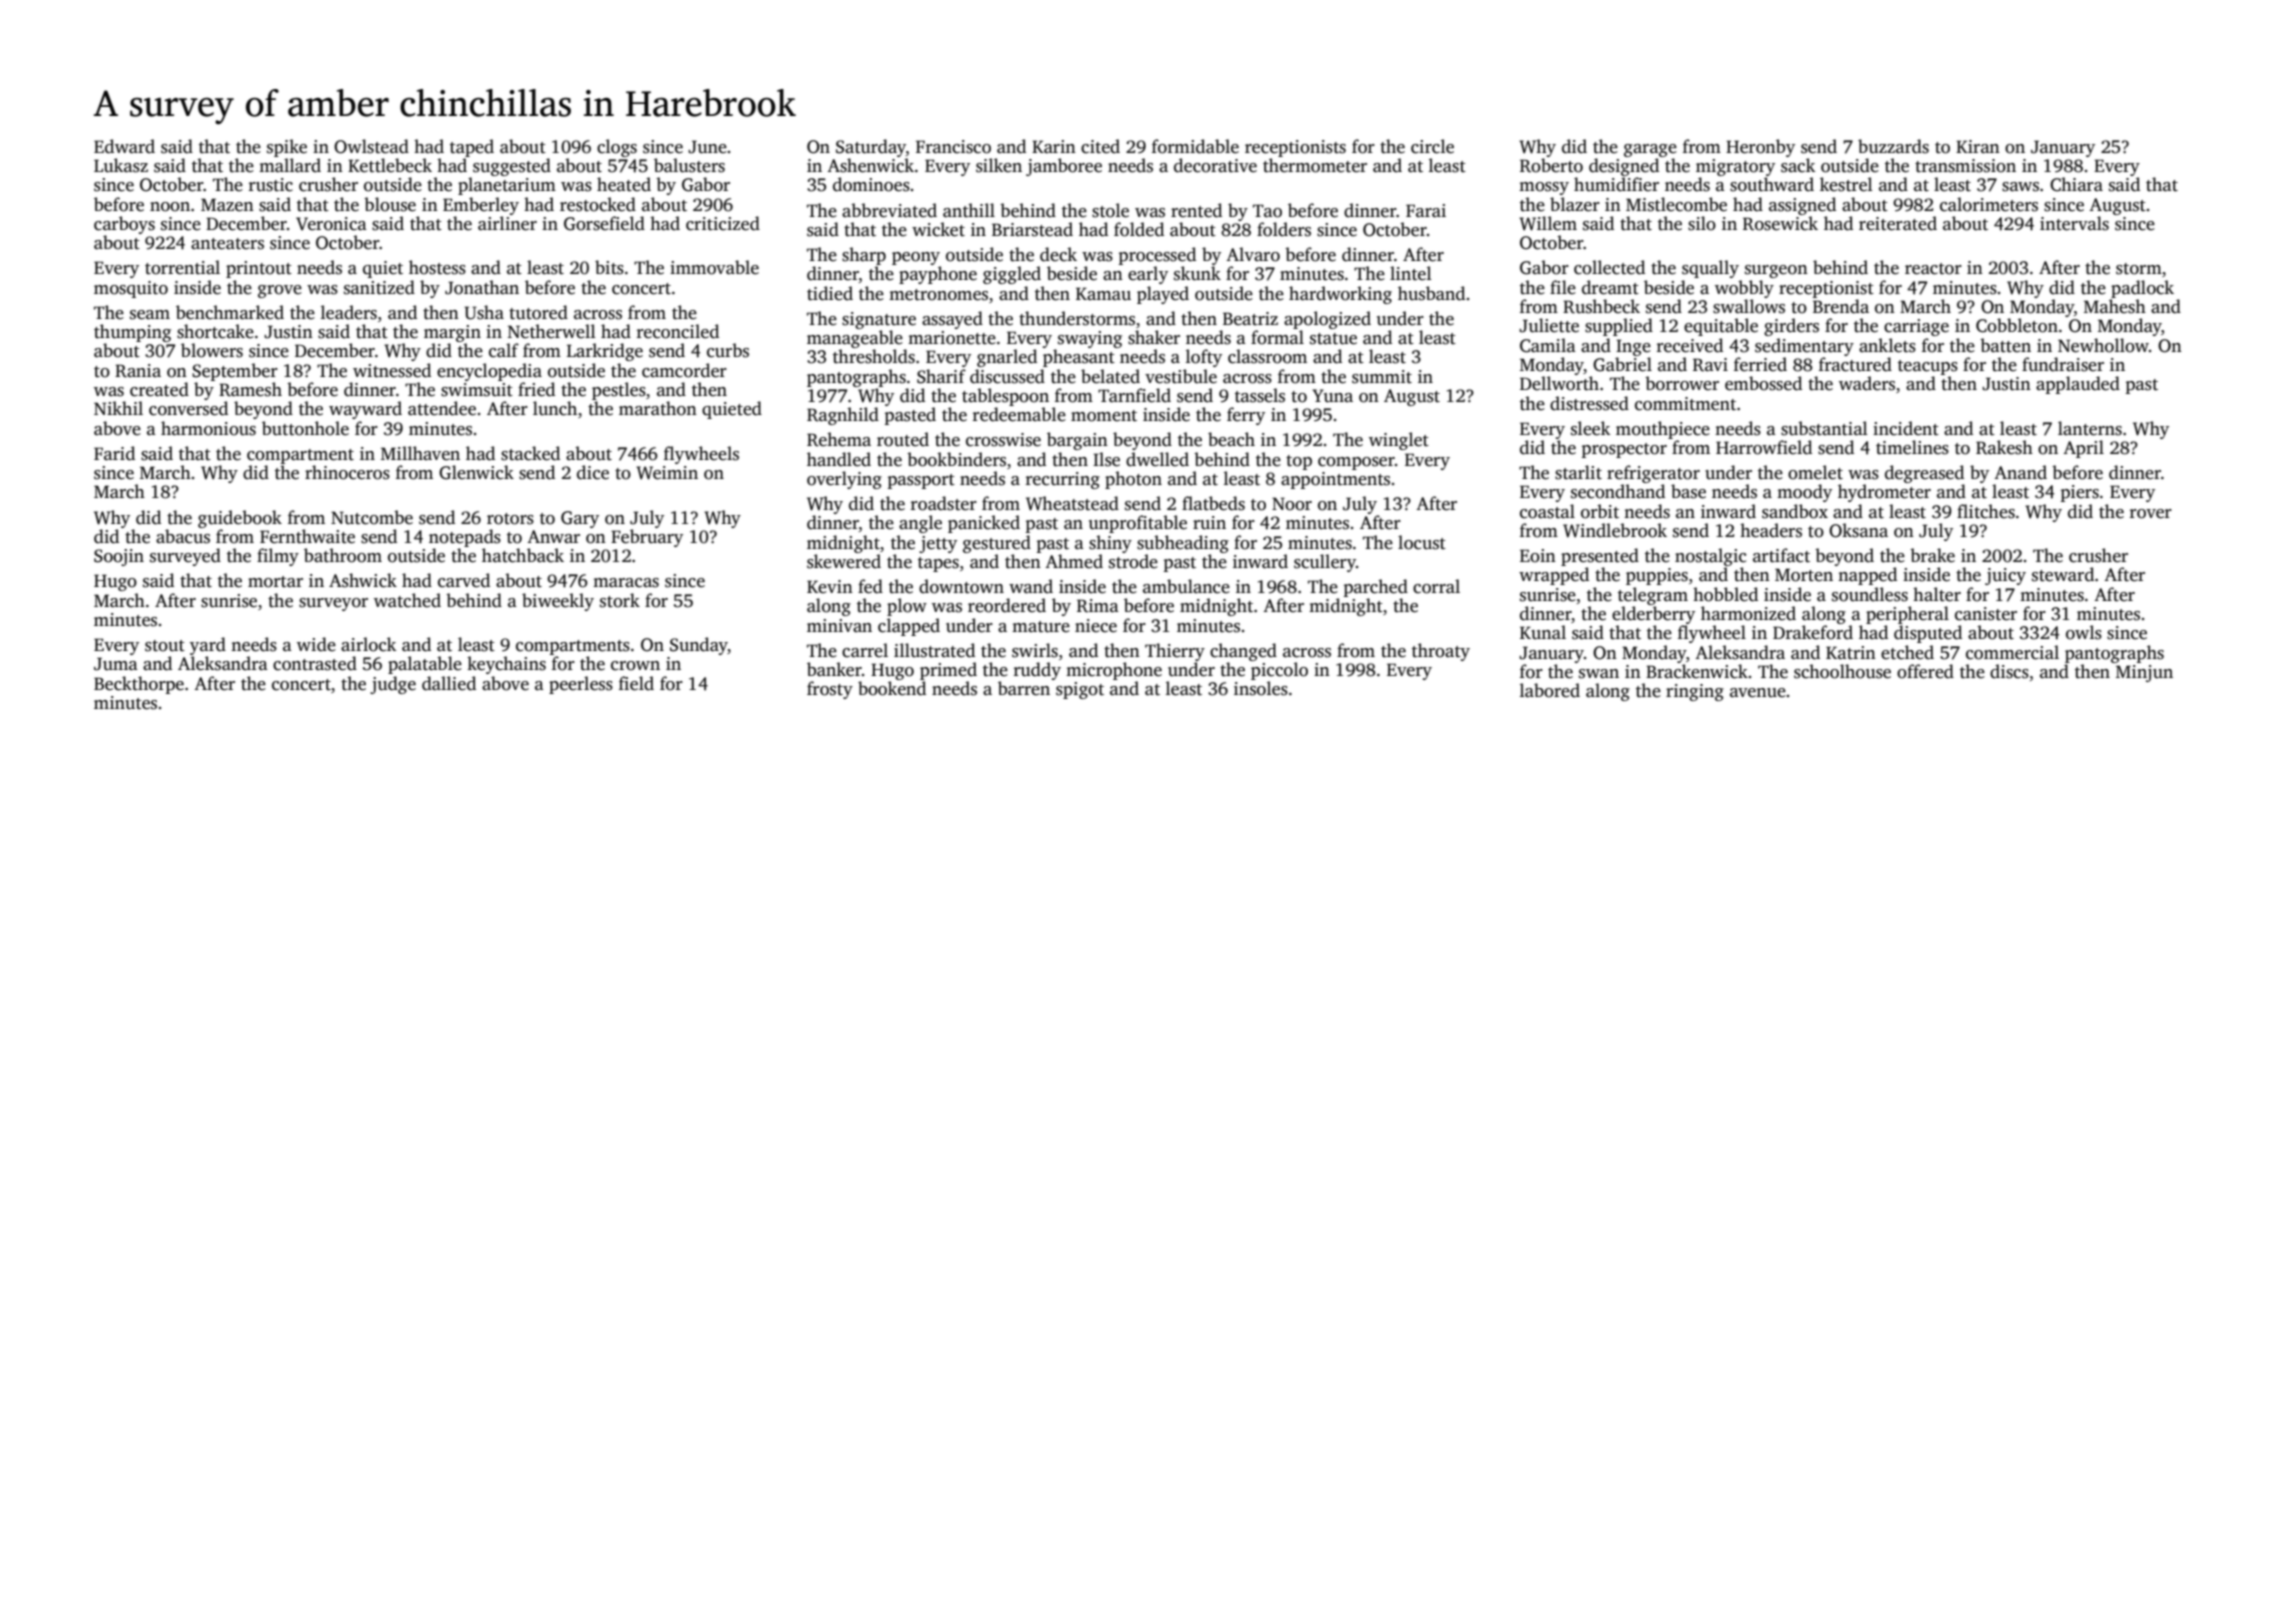 The image size is (2282, 1614). Describe the element at coordinates (1110, 210) in the screenshot. I see `stole` at that location.
